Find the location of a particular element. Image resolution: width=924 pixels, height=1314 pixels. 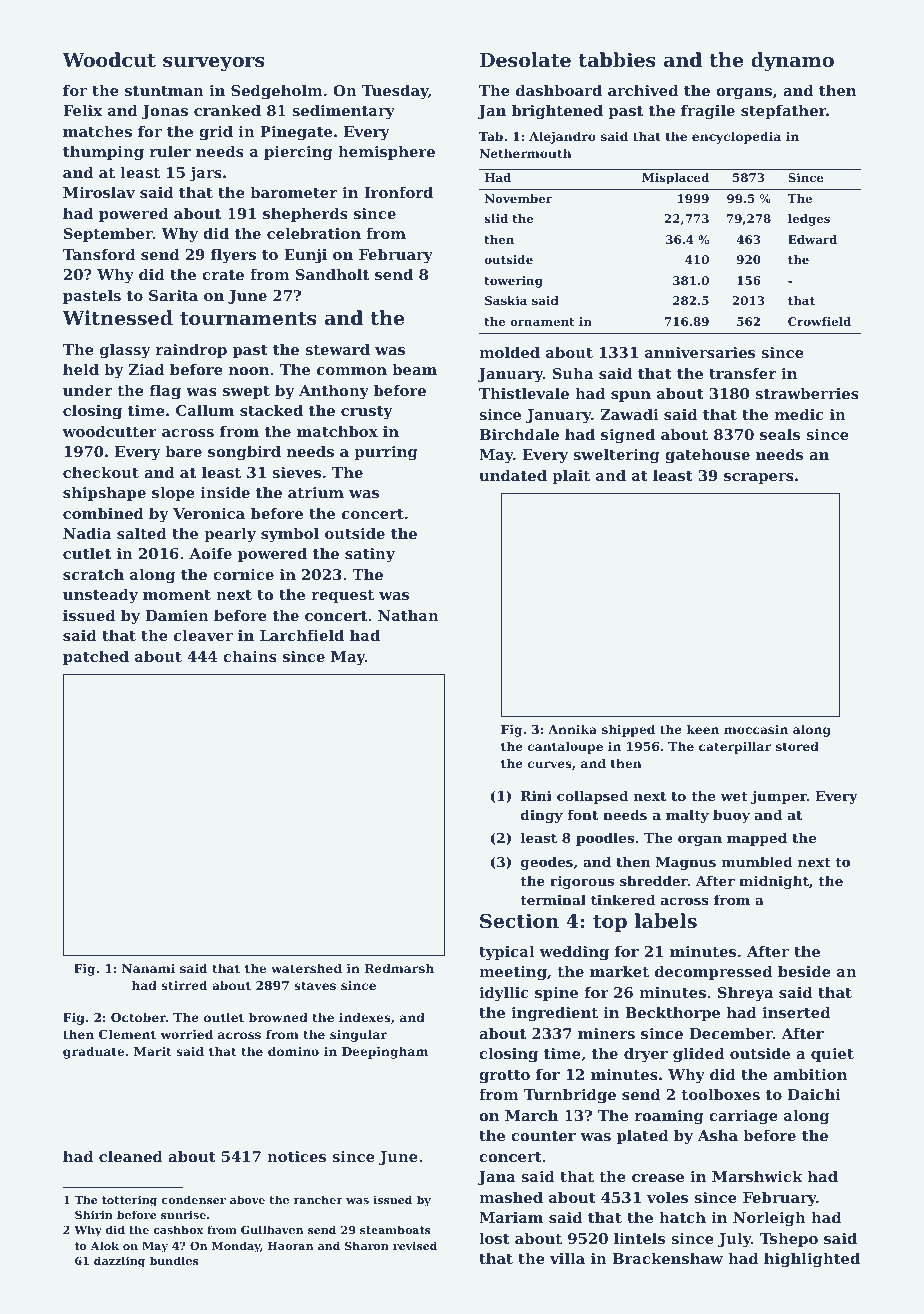

Nathan is located at coordinates (408, 615).
